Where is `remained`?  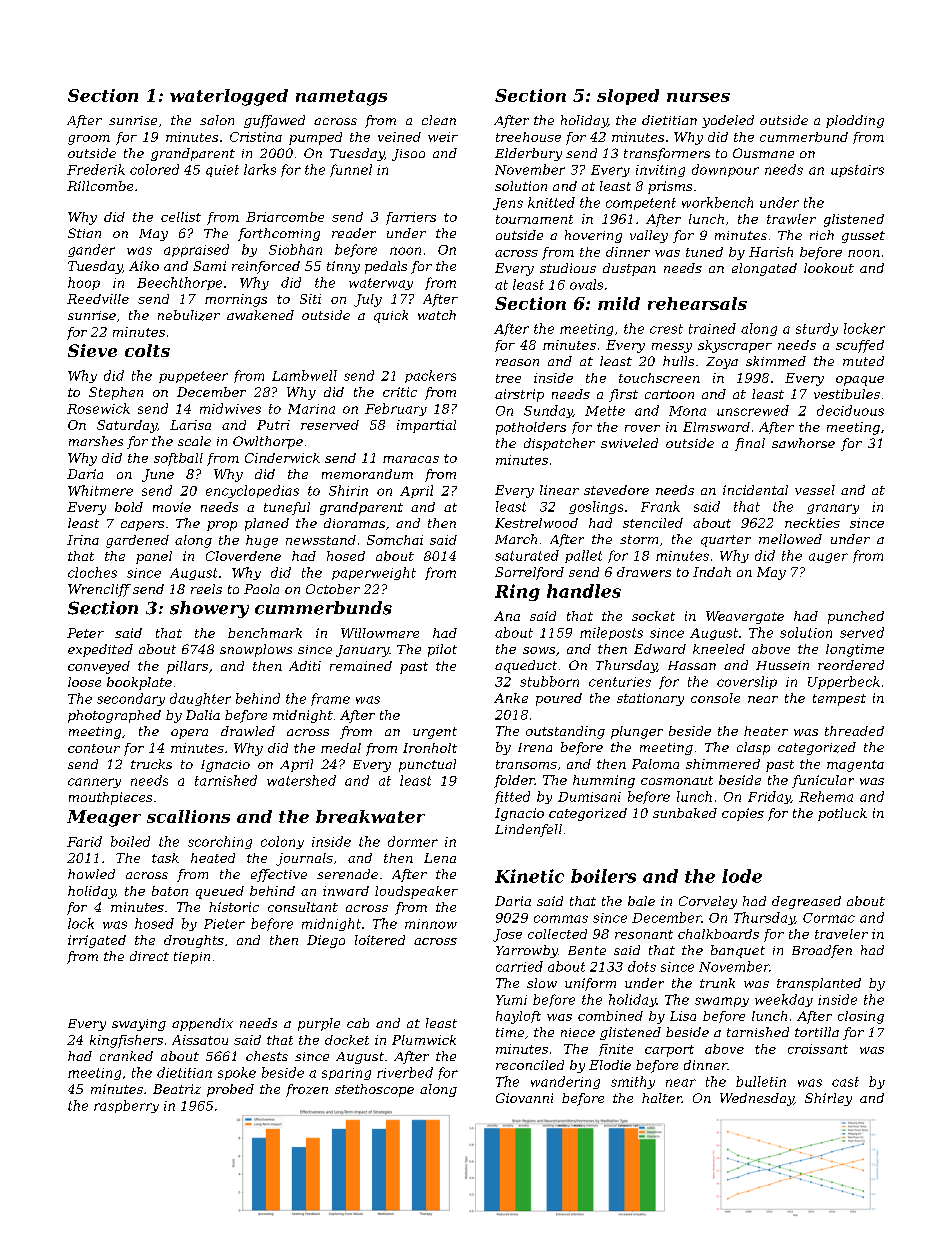
remained is located at coordinates (361, 666).
